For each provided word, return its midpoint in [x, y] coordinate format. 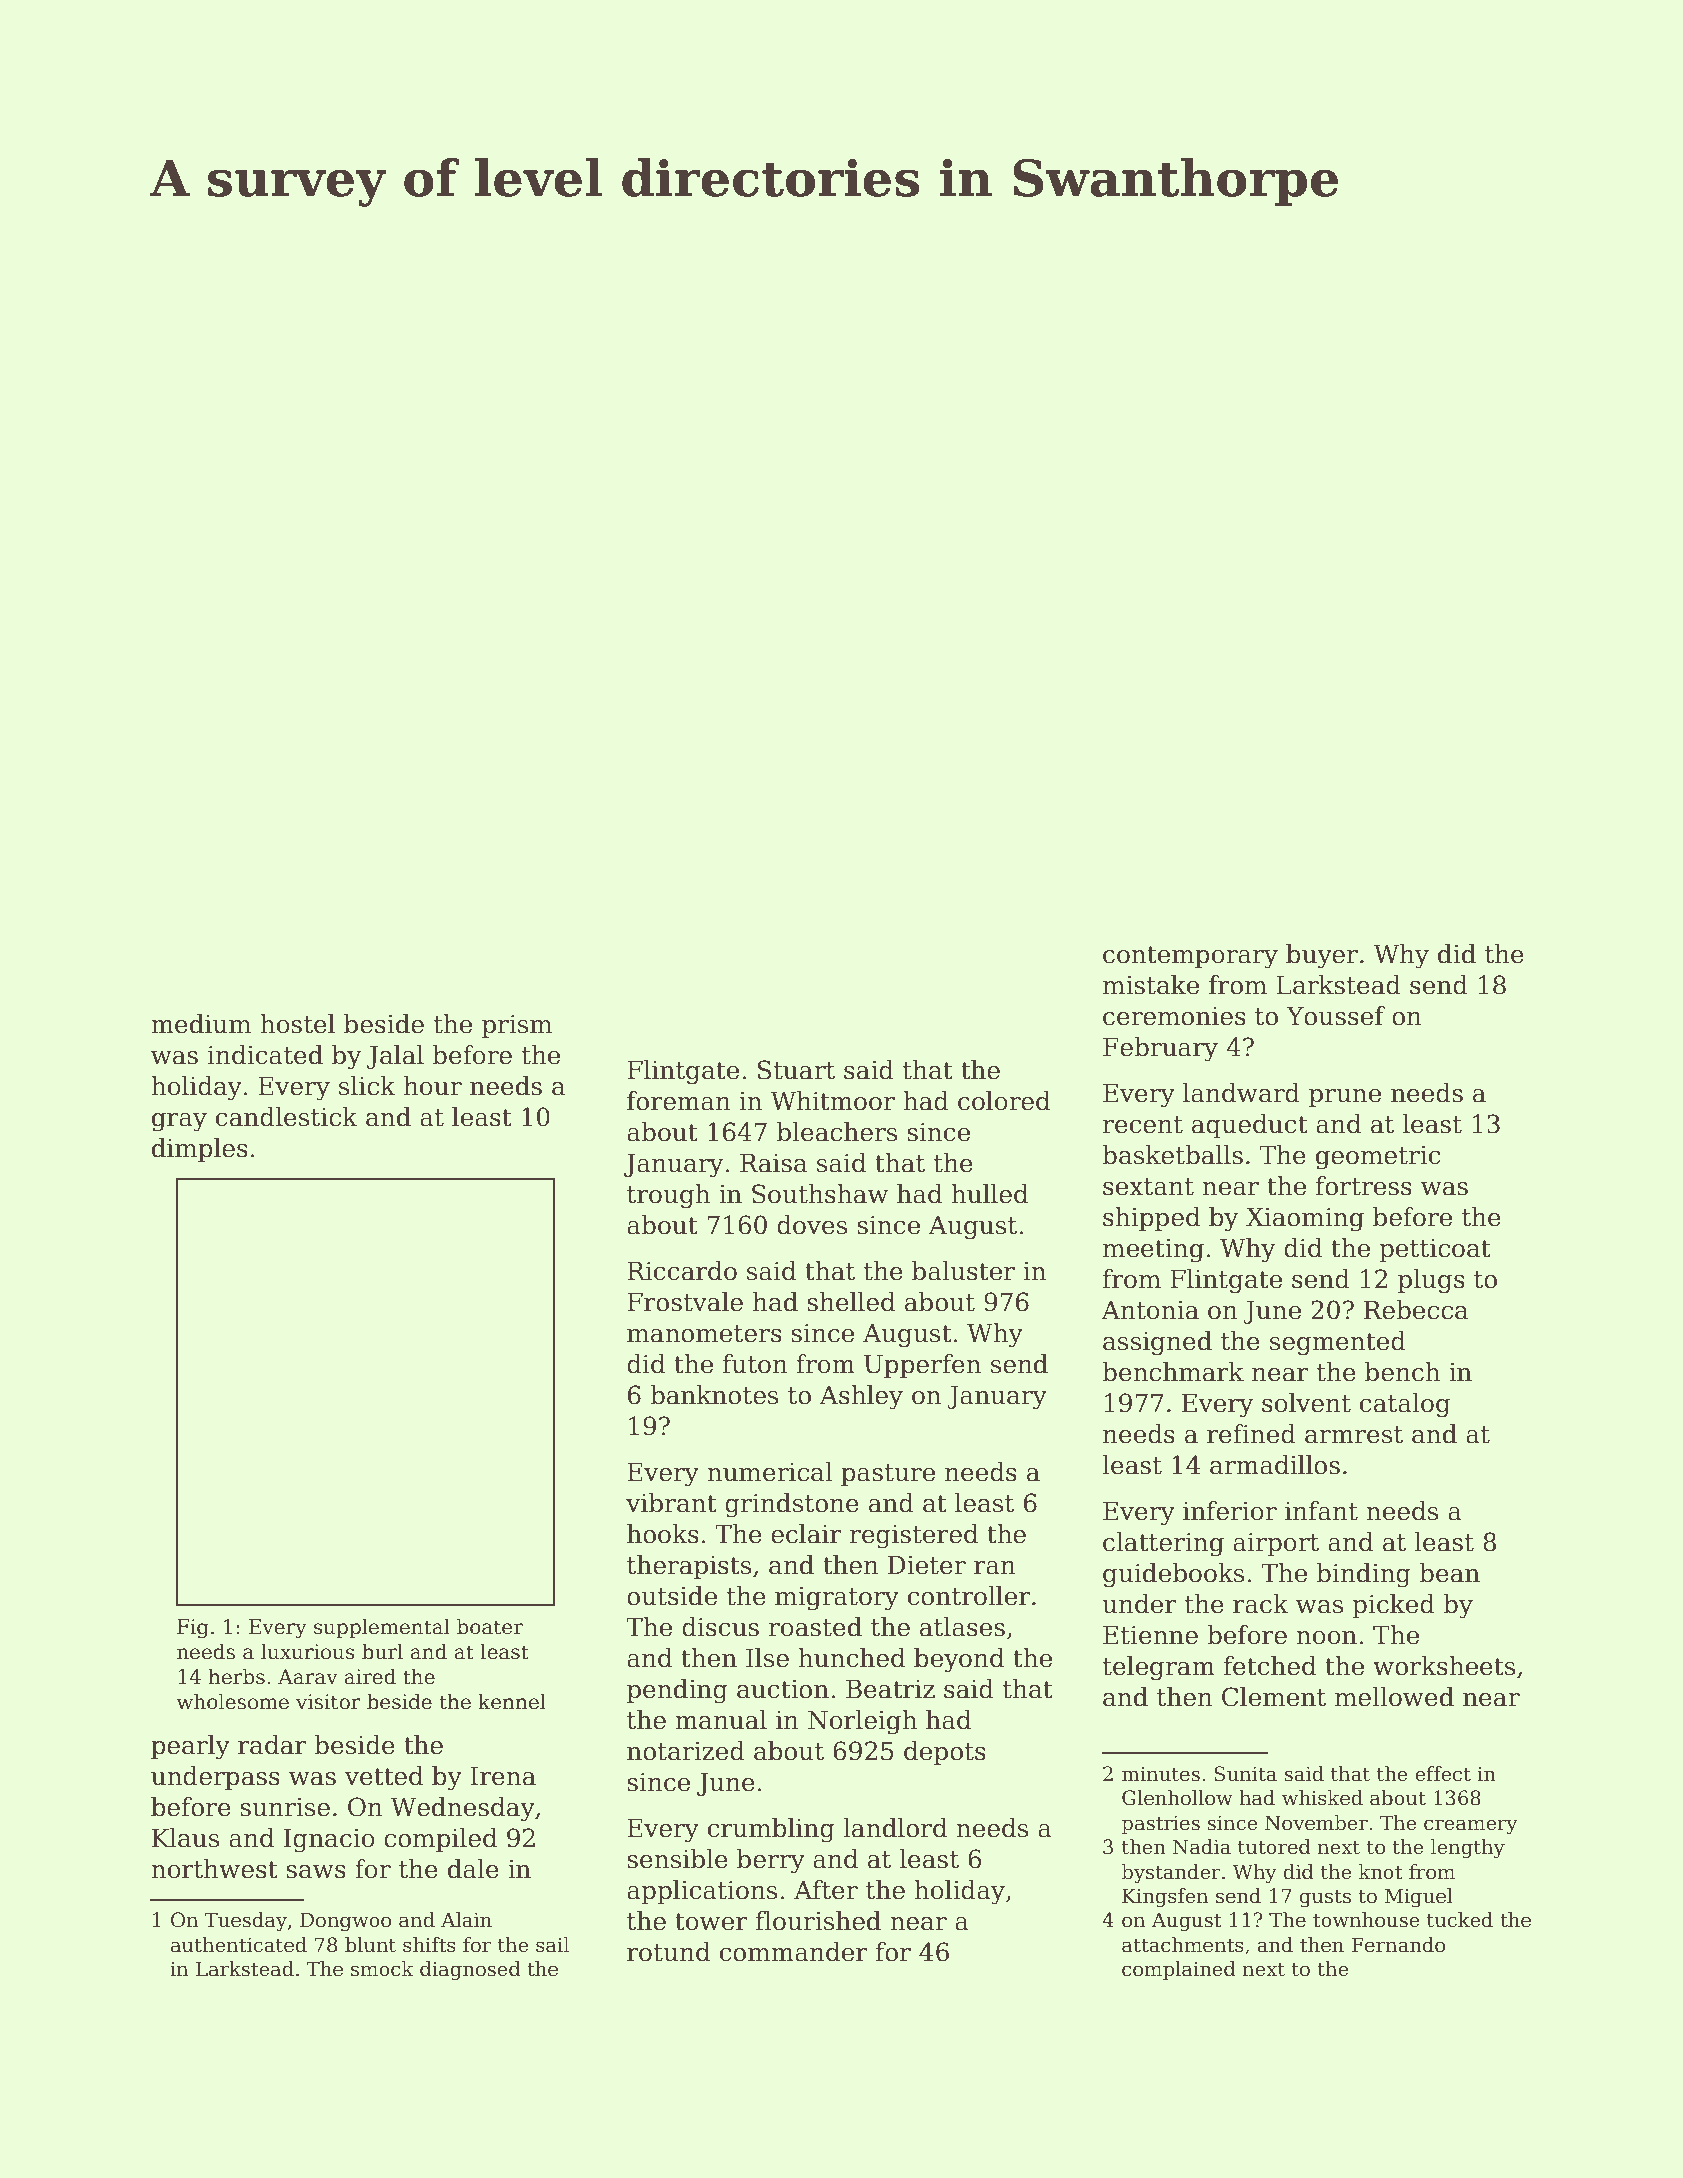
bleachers [837, 1132]
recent [1143, 1125]
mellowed [1394, 1697]
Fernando [1398, 1945]
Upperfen [922, 1366]
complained [1179, 1970]
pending [677, 1691]
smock [382, 1969]
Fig [193, 1629]
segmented [1338, 1343]
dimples [200, 1150]
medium [201, 1024]
